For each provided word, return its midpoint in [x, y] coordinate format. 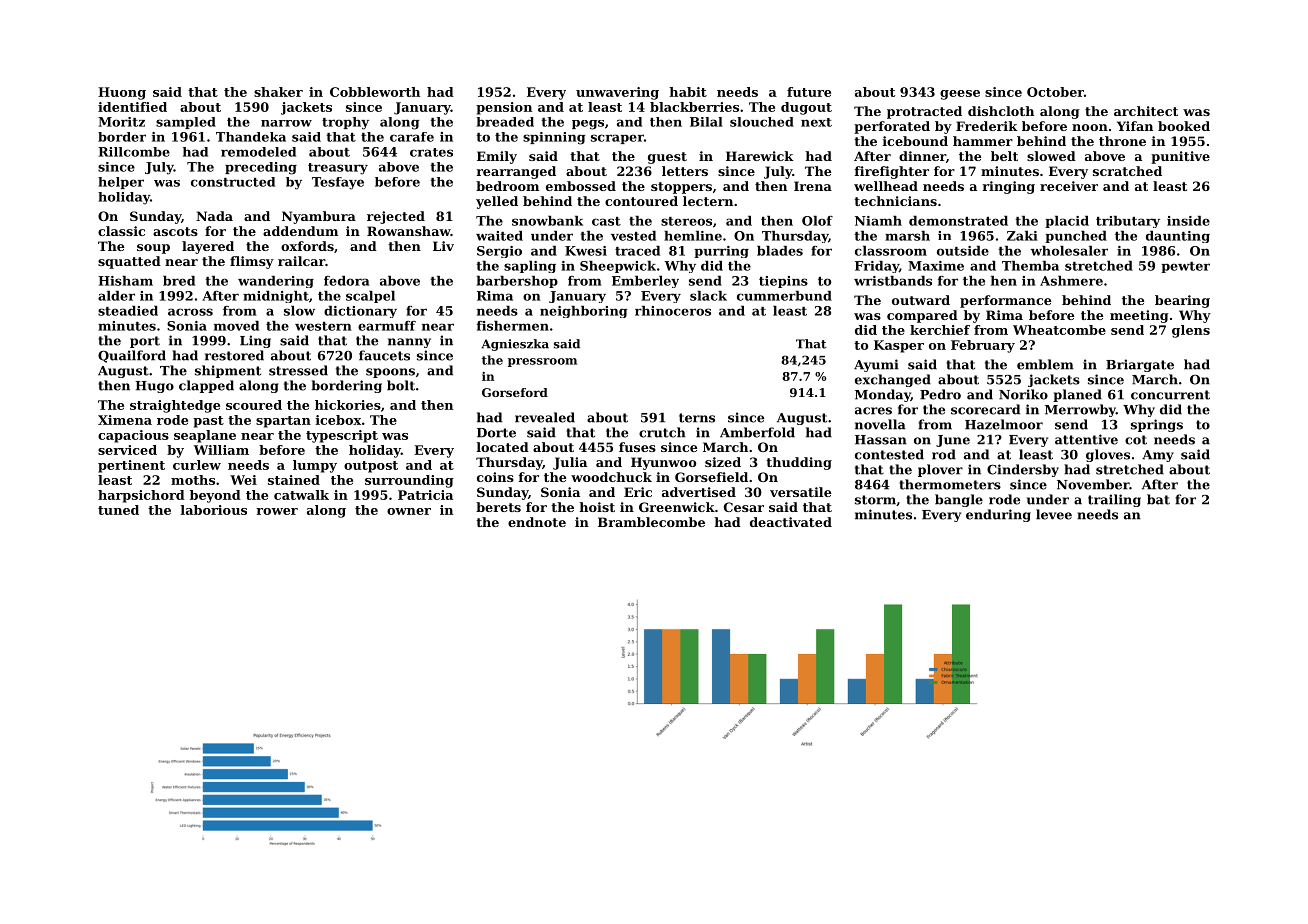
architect [1146, 111]
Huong [122, 93]
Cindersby [1023, 470]
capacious [133, 436]
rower [277, 511]
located [503, 447]
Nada [214, 216]
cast [606, 221]
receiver [1069, 186]
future [809, 92]
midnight [276, 297]
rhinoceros [673, 311]
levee [1054, 514]
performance [1005, 301]
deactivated [791, 522]
